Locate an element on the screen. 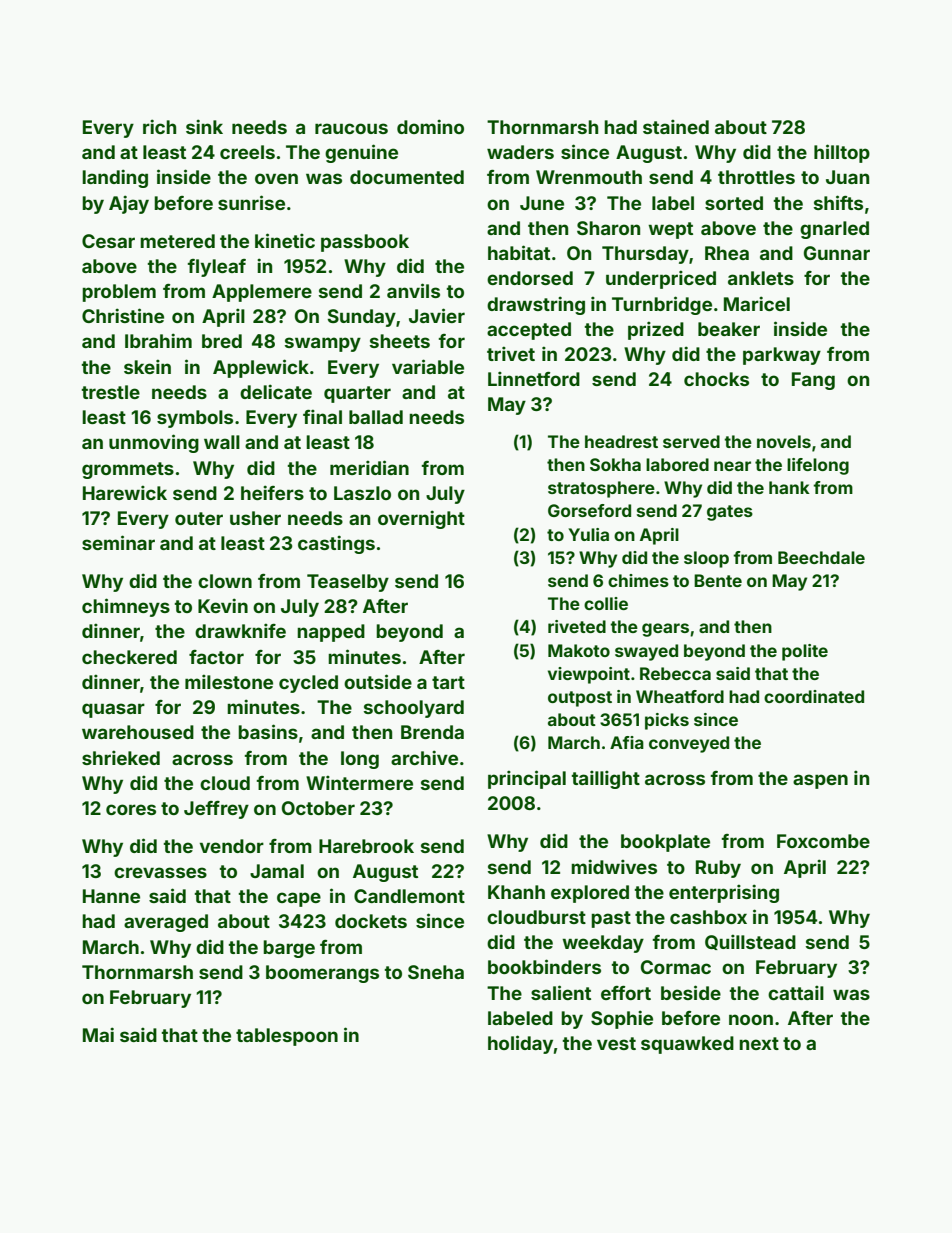 Image resolution: width=952 pixels, height=1233 pixels. Bente is located at coordinates (718, 580).
